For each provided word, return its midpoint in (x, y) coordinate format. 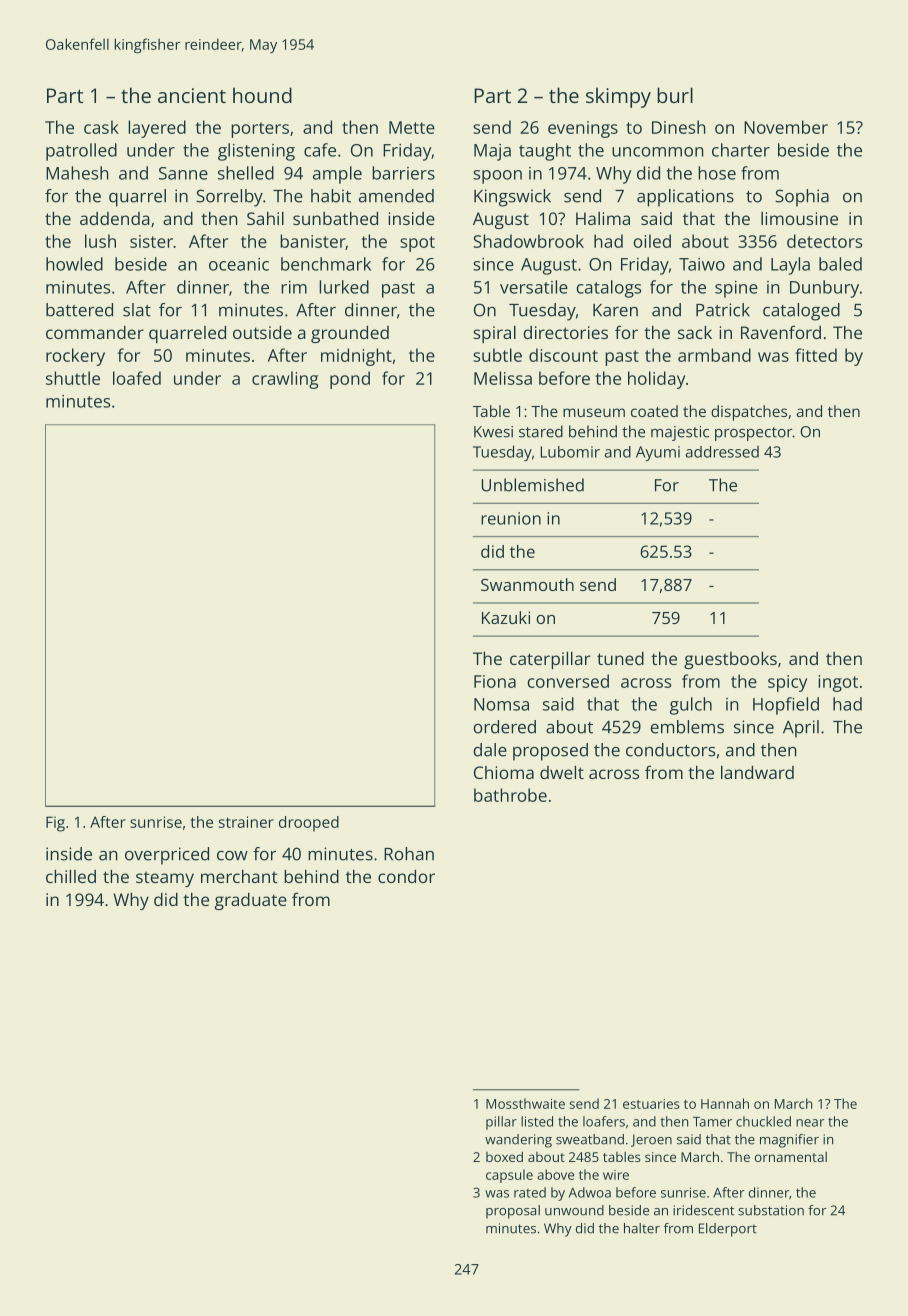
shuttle (73, 378)
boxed (504, 1156)
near (810, 1123)
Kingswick (512, 198)
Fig (55, 824)
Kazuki (506, 617)
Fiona (495, 681)
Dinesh (679, 127)
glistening (256, 152)
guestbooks (730, 660)
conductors (670, 750)
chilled (71, 876)
